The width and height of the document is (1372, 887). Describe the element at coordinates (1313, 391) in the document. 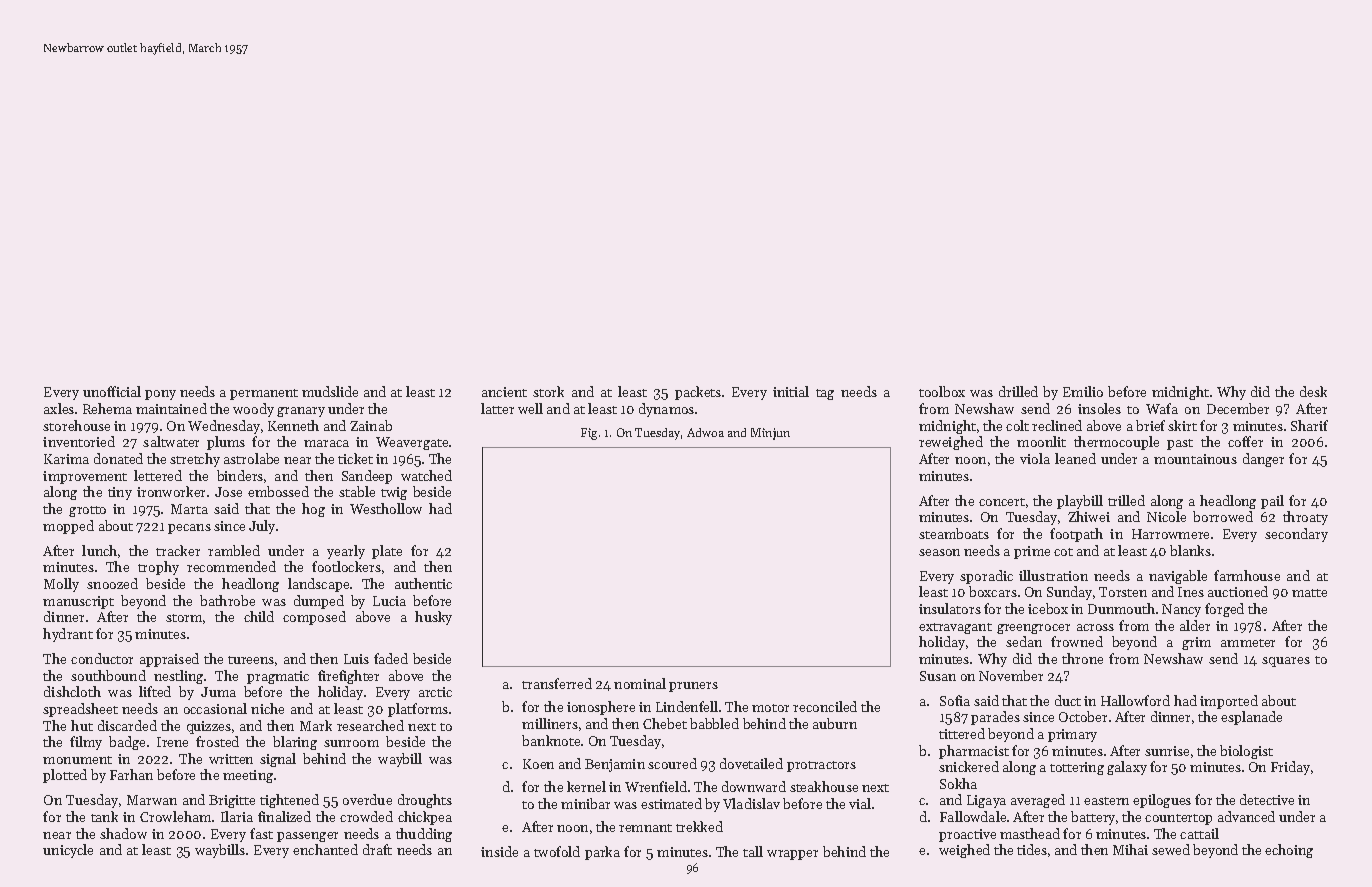

I see `desk` at that location.
